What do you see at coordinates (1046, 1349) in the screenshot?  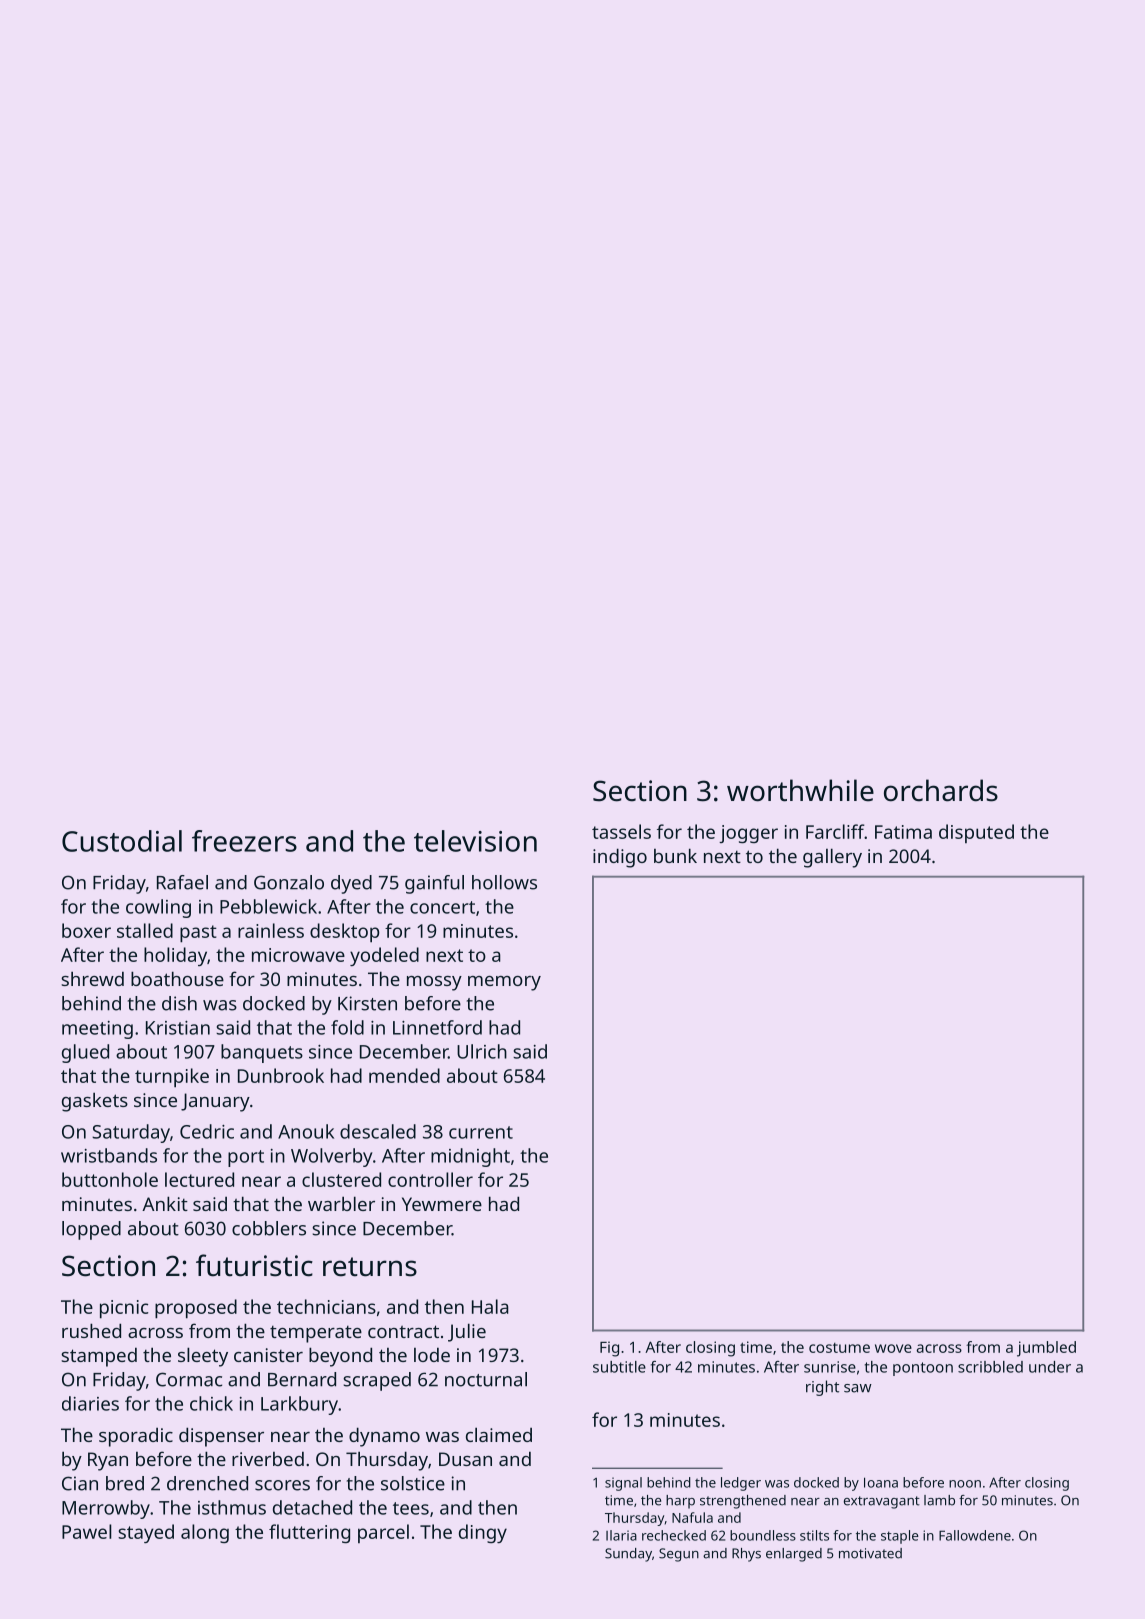 I see `jumbled` at bounding box center [1046, 1349].
